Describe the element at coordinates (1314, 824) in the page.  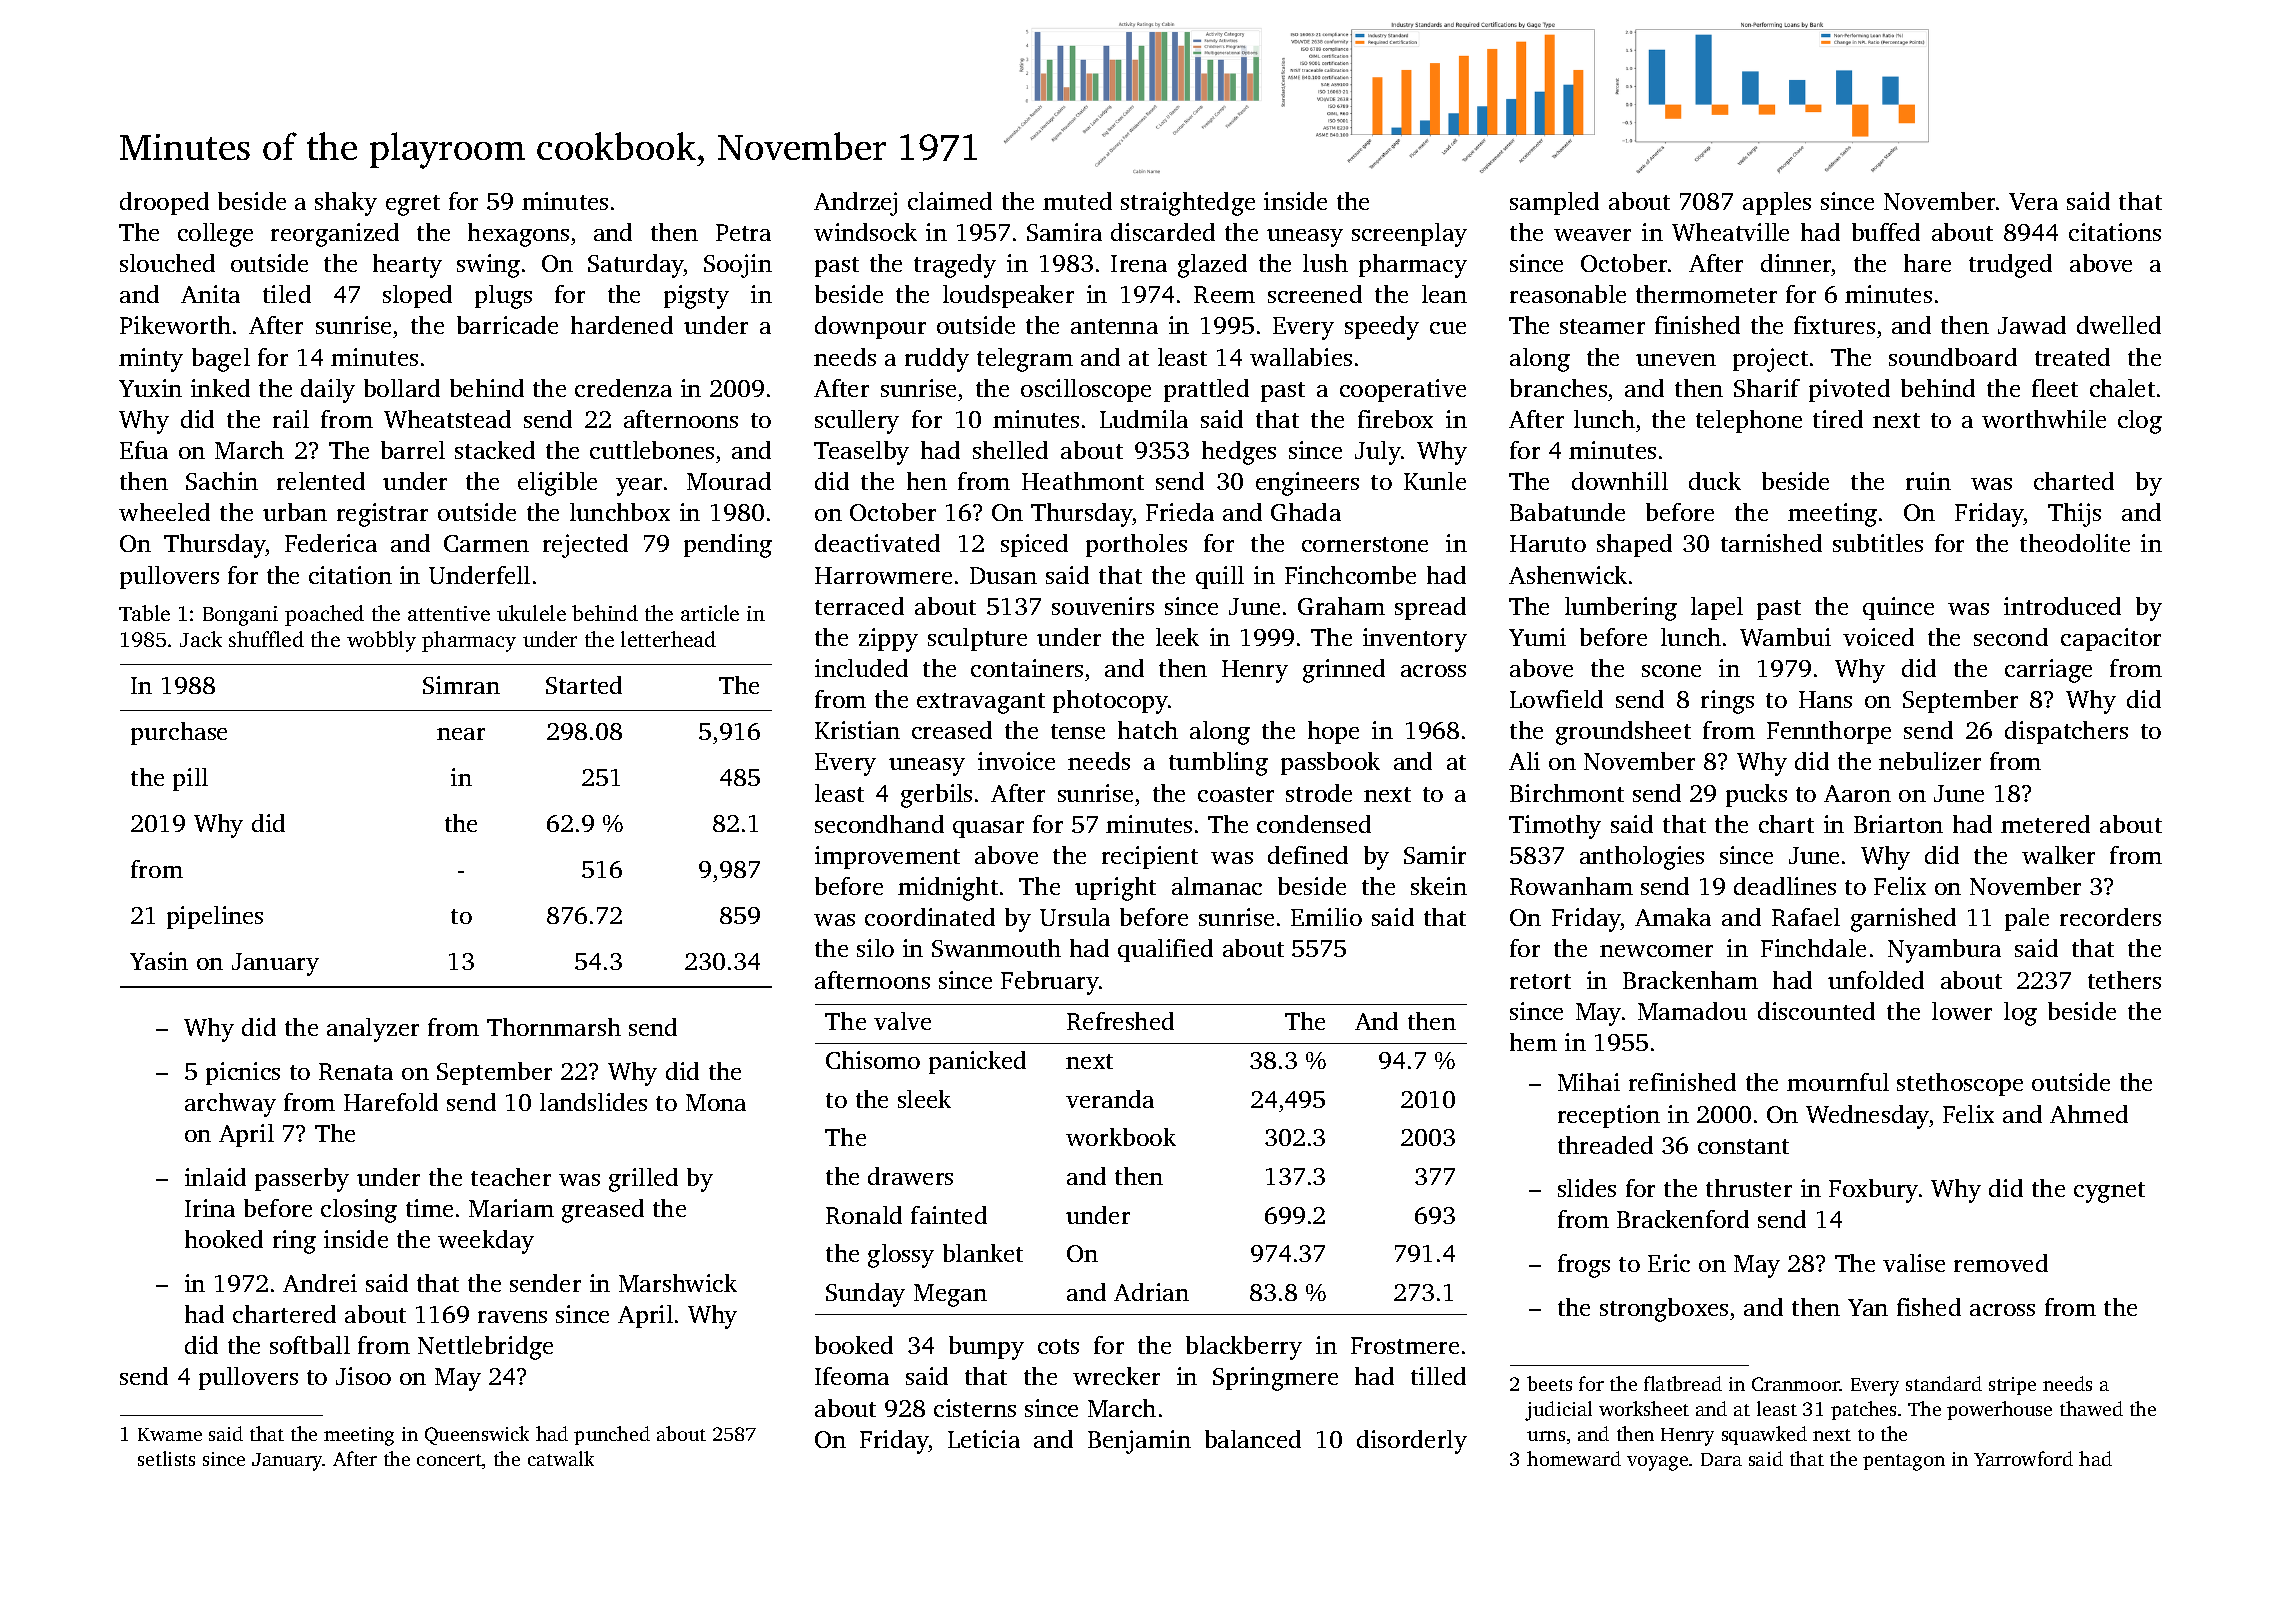
I see `condensed` at that location.
